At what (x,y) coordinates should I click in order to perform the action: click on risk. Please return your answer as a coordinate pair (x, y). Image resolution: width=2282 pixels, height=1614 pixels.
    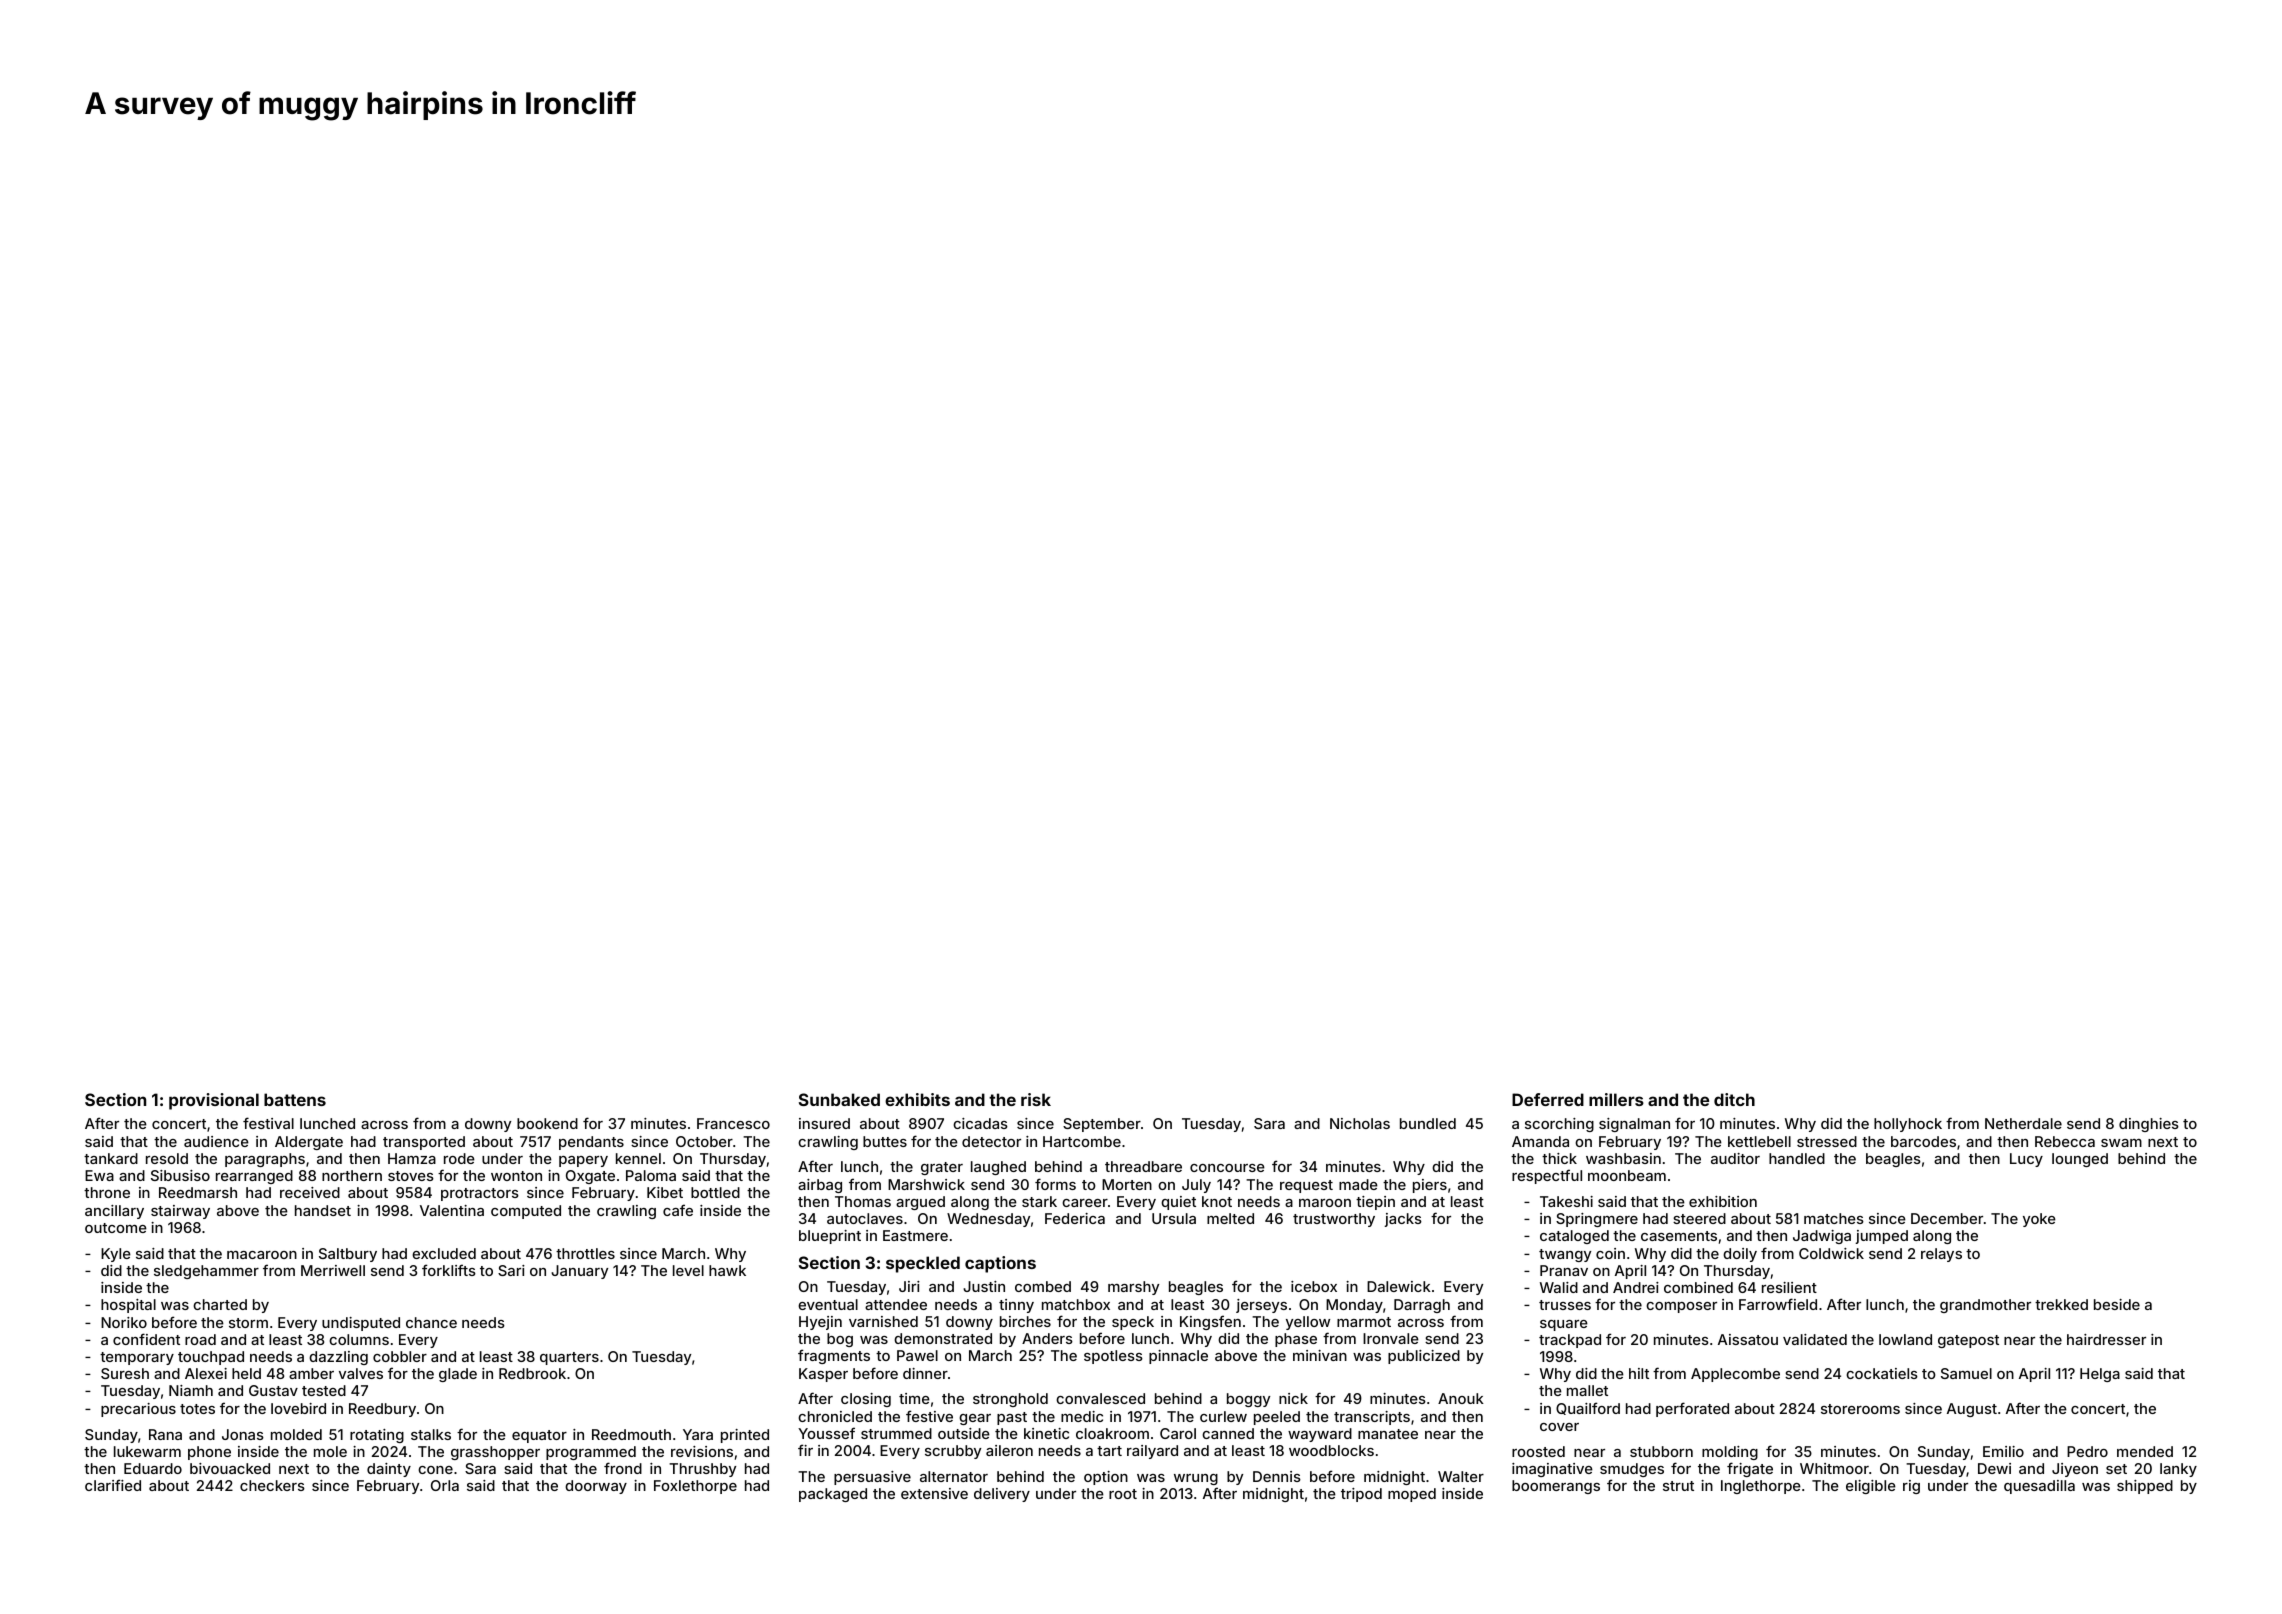
    Looking at the image, I should click on (1036, 1099).
